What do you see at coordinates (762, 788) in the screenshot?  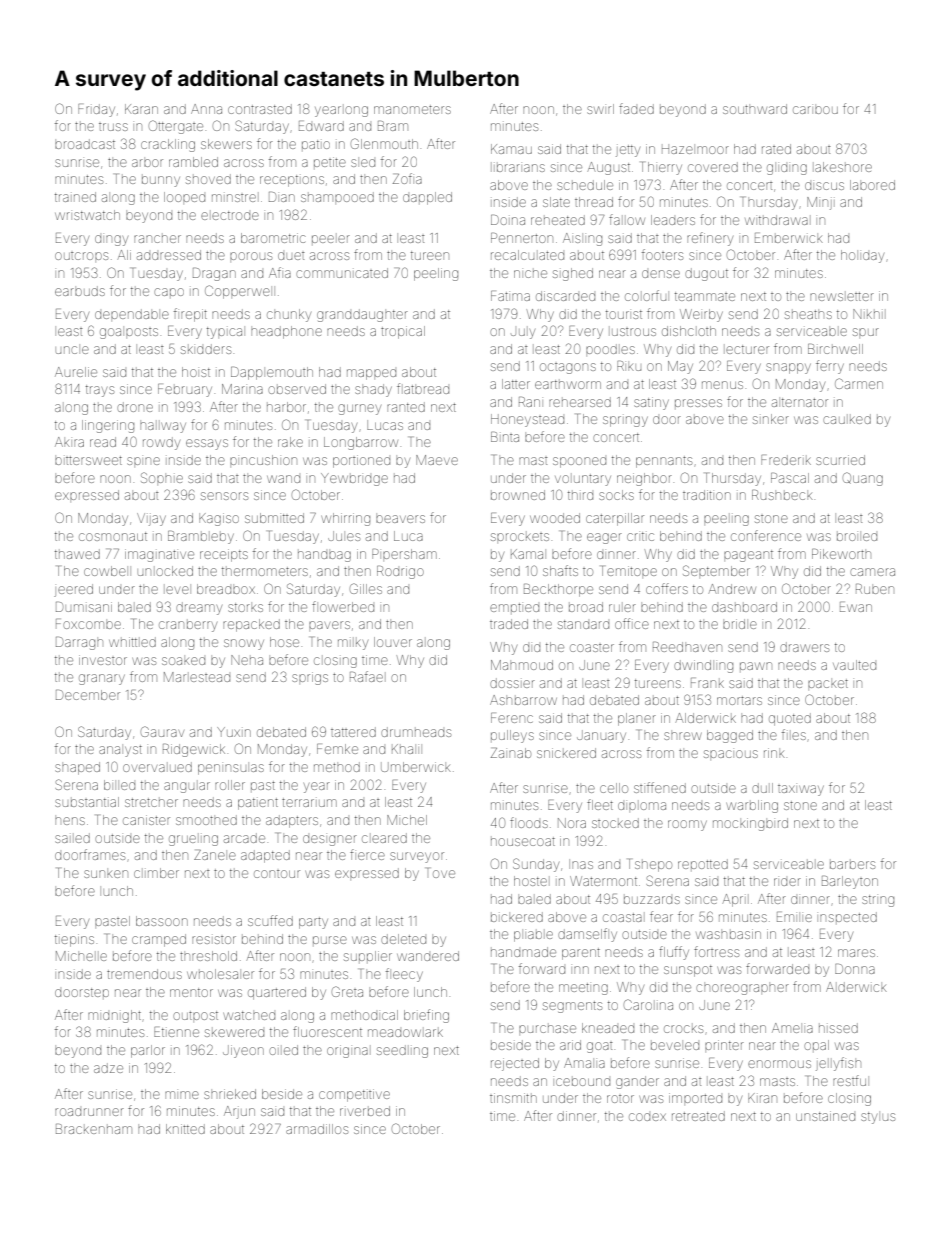 I see `dull` at bounding box center [762, 788].
